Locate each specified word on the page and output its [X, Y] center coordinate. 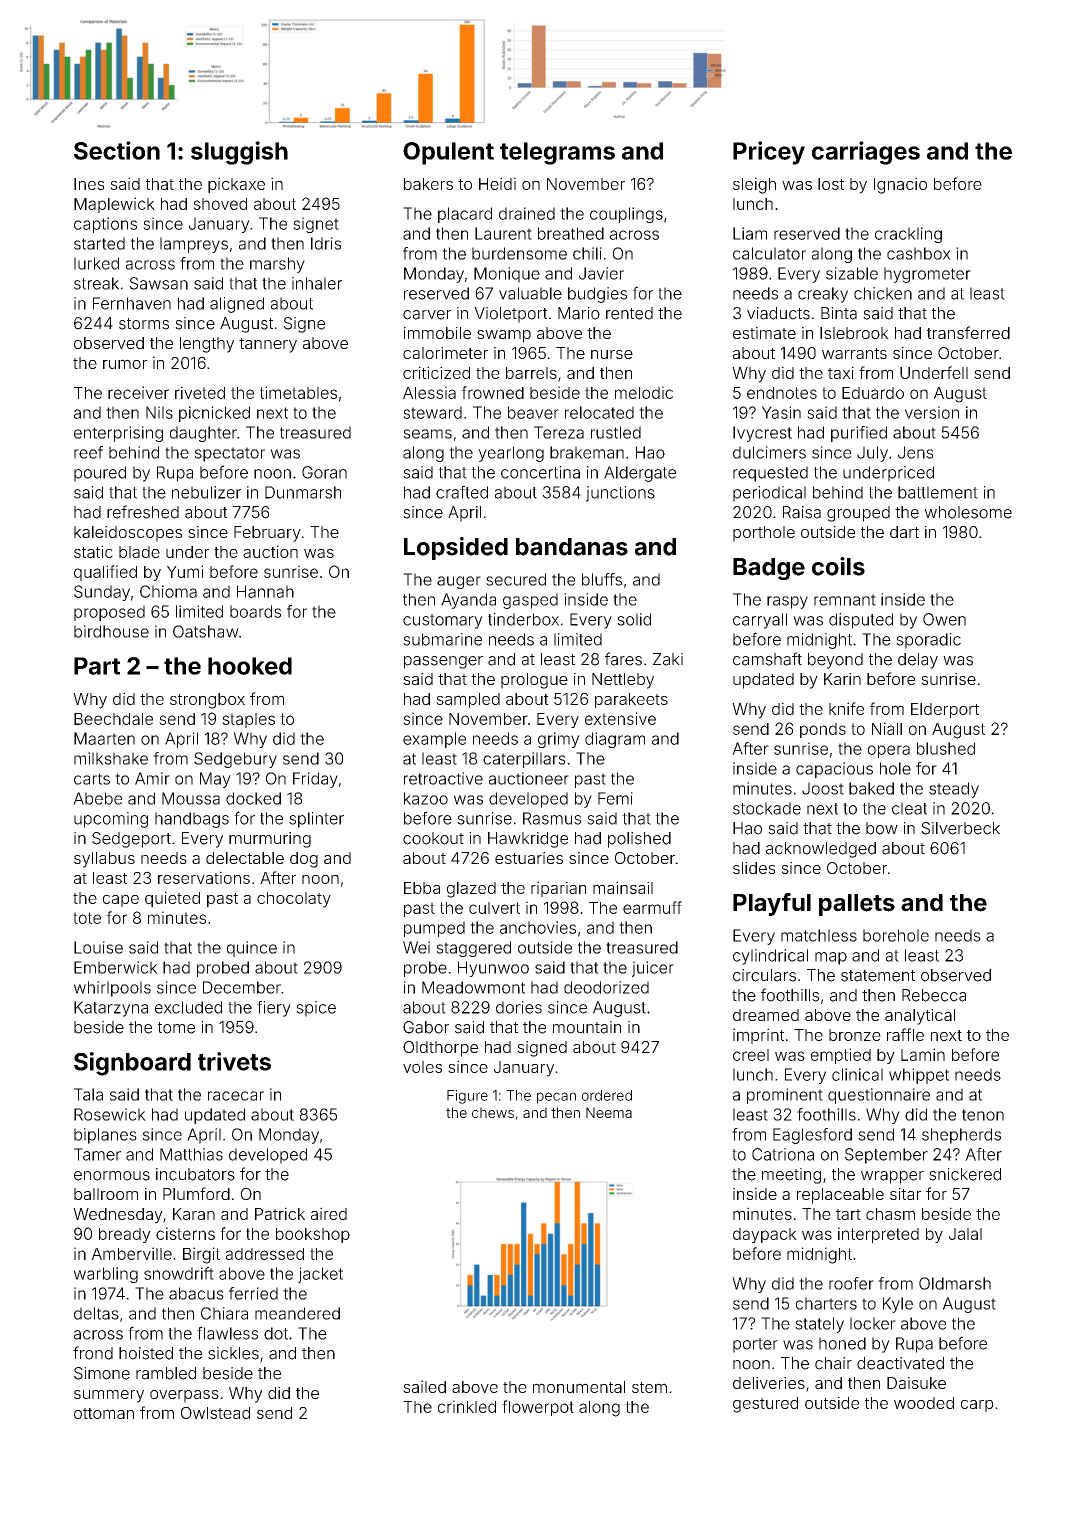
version [932, 412]
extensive [620, 718]
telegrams [557, 153]
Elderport [945, 710]
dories [519, 1007]
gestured [765, 1405]
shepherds [961, 1136]
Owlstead [215, 1413]
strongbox [207, 701]
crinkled [467, 1406]
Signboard [132, 1064]
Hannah [265, 591]
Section [117, 150]
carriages [866, 153]
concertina [540, 472]
